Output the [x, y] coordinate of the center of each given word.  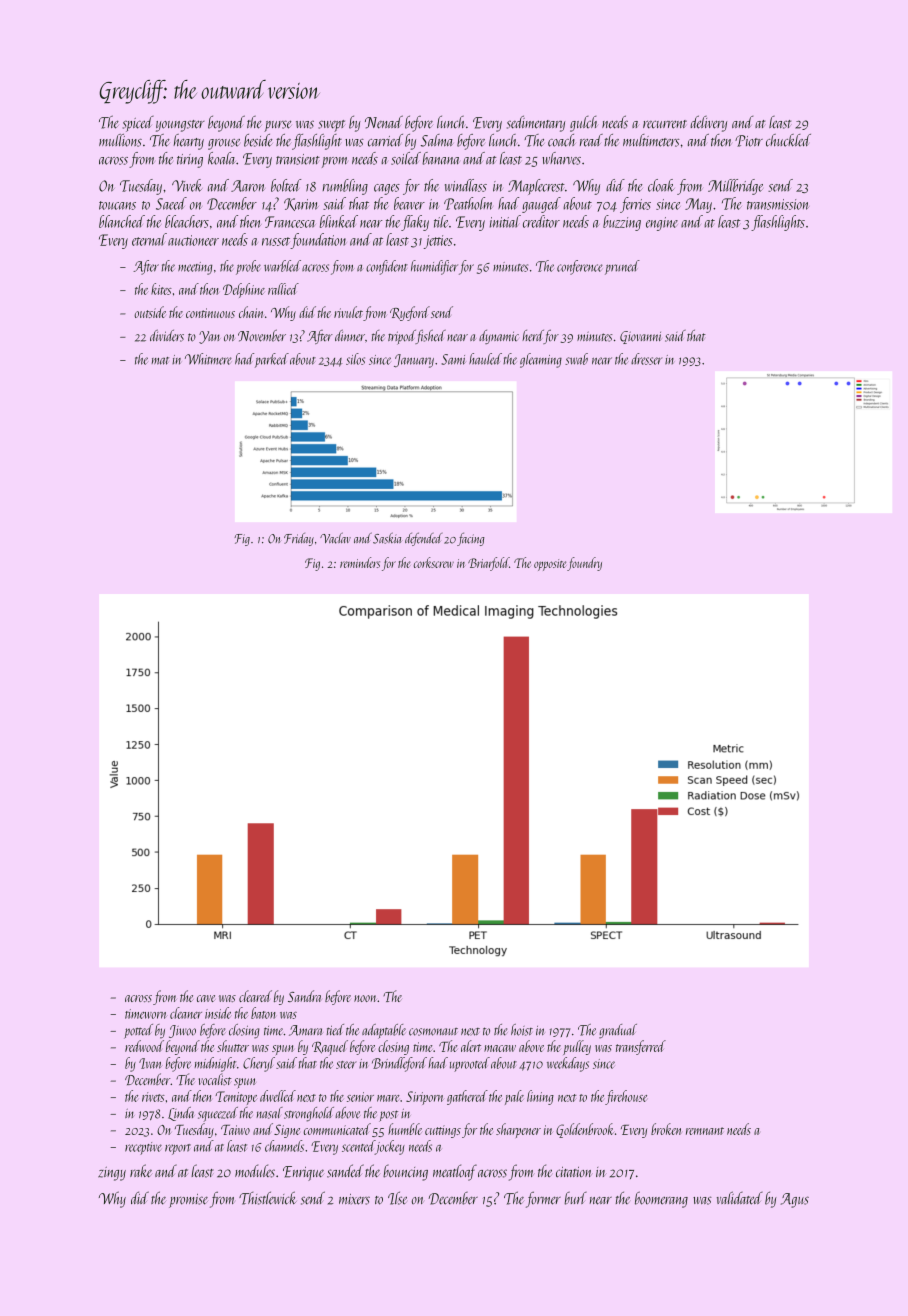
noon [365, 998]
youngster [180, 126]
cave [206, 998]
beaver [409, 203]
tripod [402, 337]
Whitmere [208, 359]
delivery [708, 123]
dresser [646, 359]
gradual [618, 1031]
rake [141, 1170]
